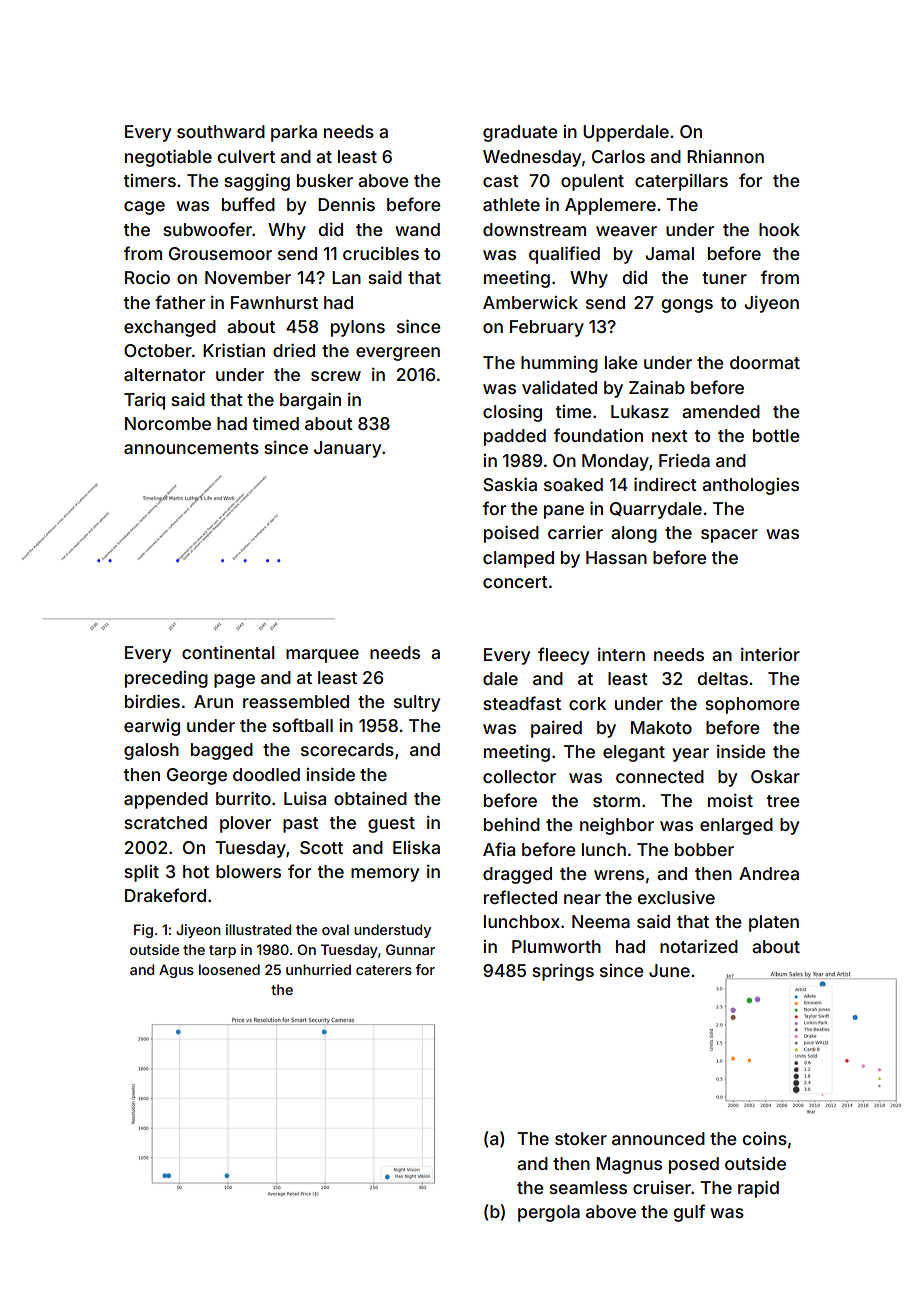 The width and height of the screenshot is (924, 1314). Describe the element at coordinates (530, 302) in the screenshot. I see `Amberwick` at that location.
